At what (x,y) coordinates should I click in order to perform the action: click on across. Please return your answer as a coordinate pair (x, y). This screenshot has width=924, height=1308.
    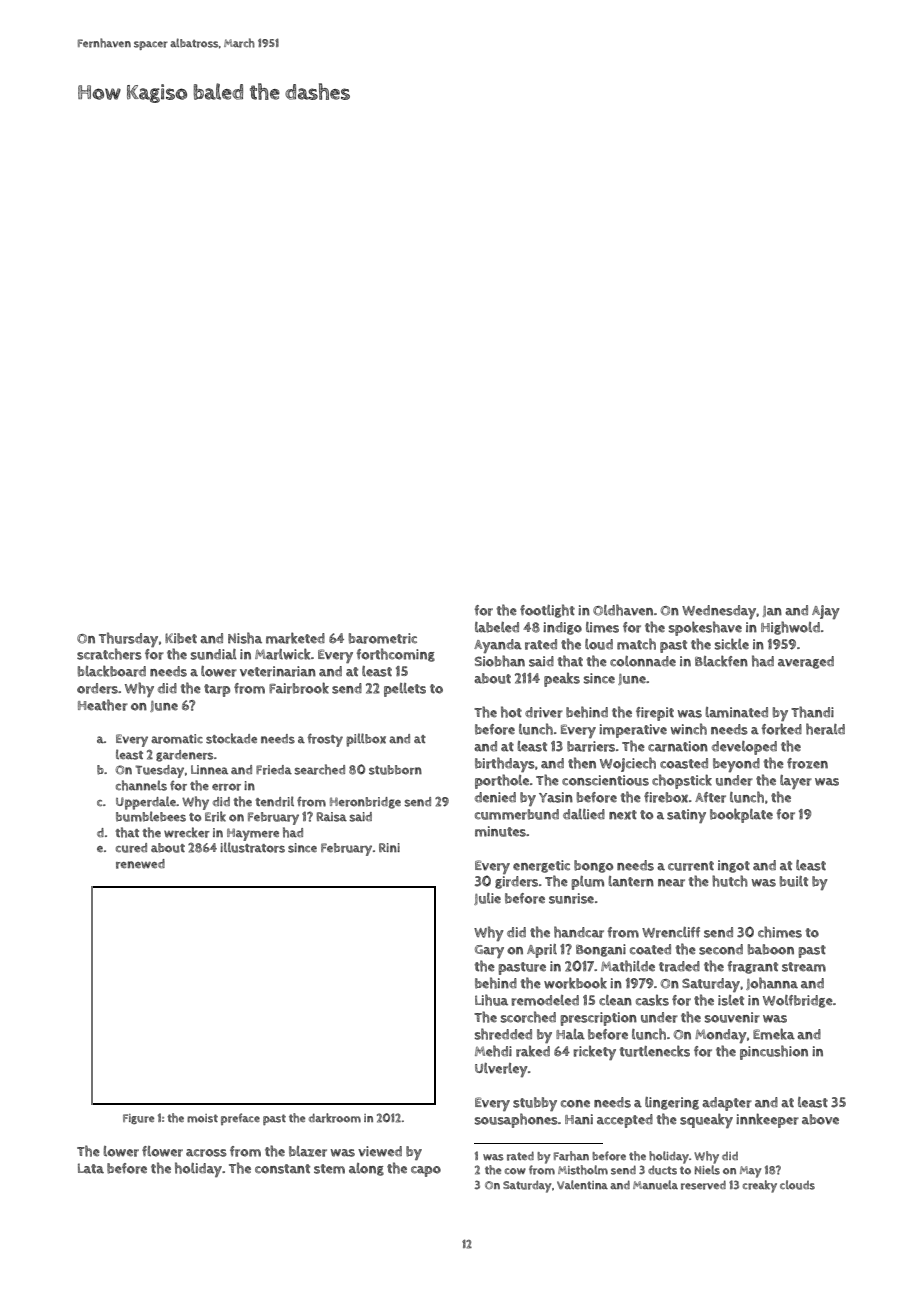
    Looking at the image, I should click on (206, 1153).
